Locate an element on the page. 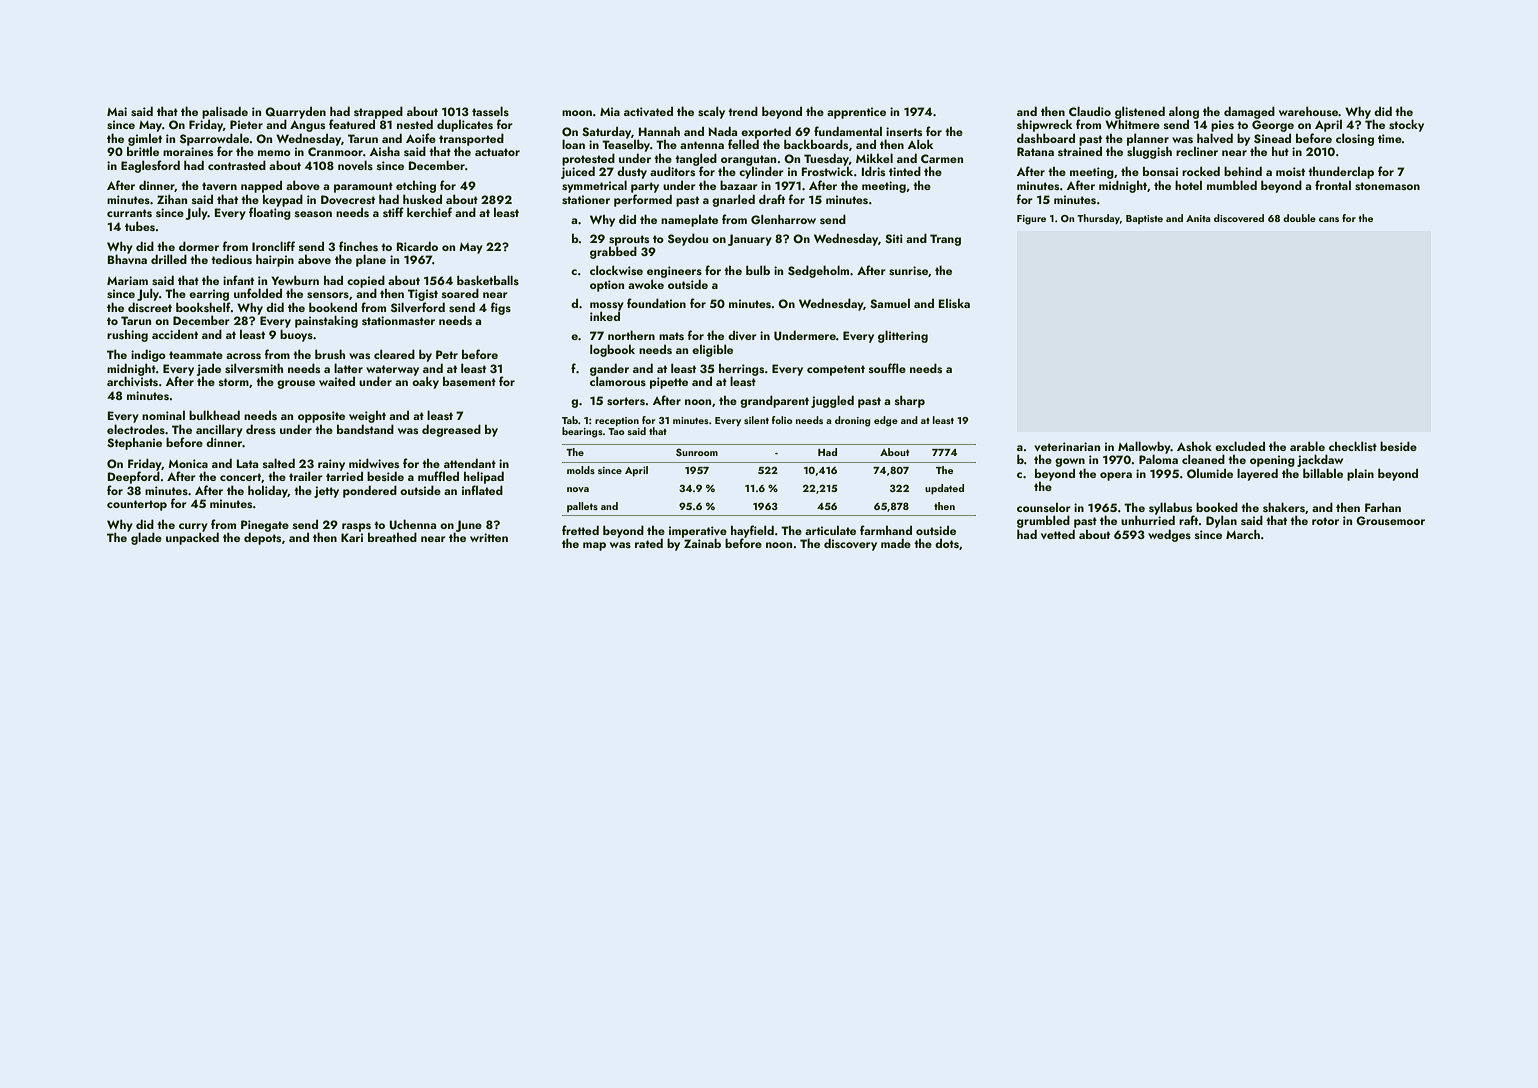 Image resolution: width=1538 pixels, height=1088 pixels. Claudio is located at coordinates (1090, 111).
